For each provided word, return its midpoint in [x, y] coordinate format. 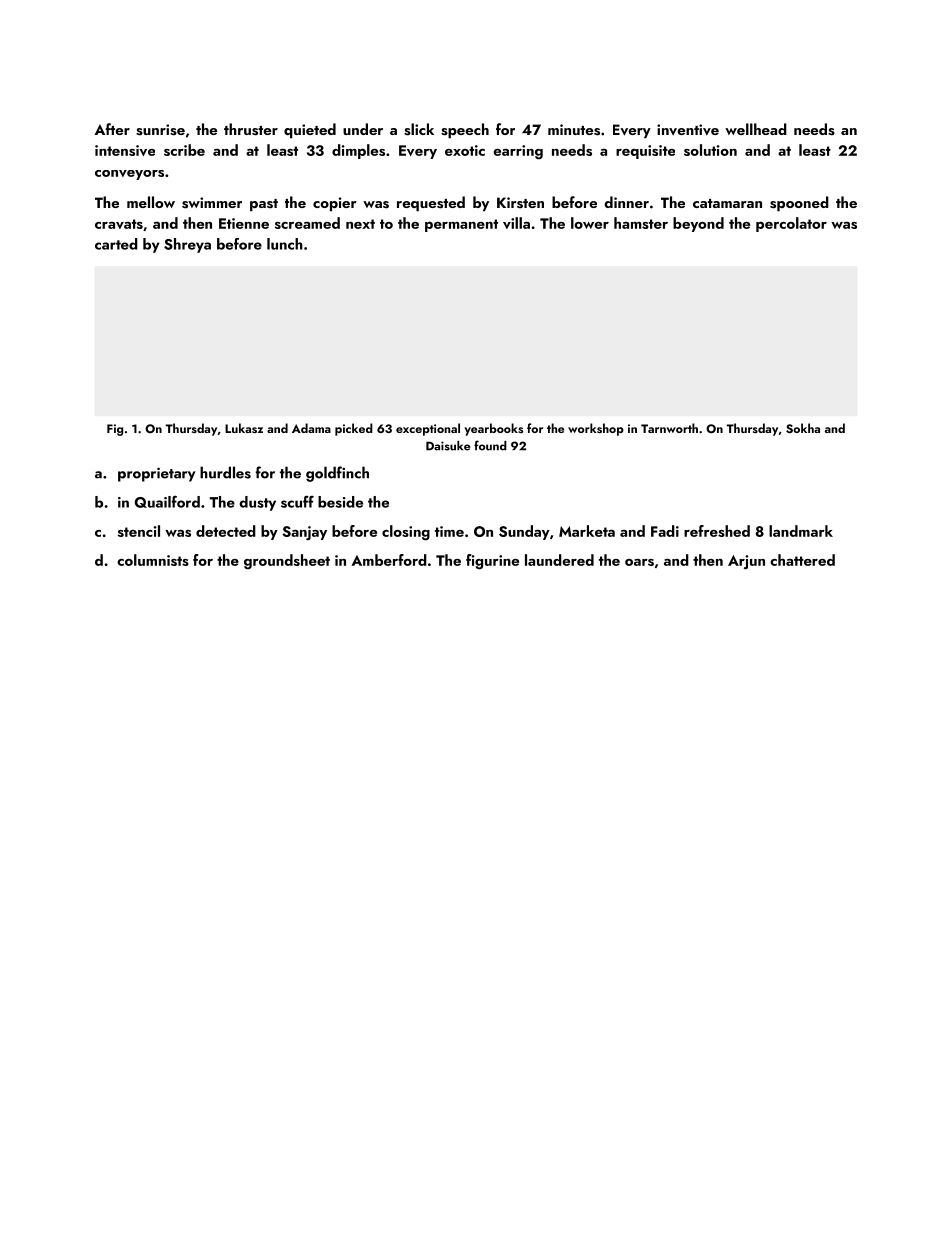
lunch [285, 244]
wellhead [756, 129]
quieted [310, 131]
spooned [799, 204]
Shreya [187, 245]
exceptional [428, 429]
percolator [791, 224]
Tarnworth [669, 428]
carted [116, 244]
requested [431, 204]
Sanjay [304, 533]
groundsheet [287, 562]
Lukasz [244, 428]
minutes [574, 130]
